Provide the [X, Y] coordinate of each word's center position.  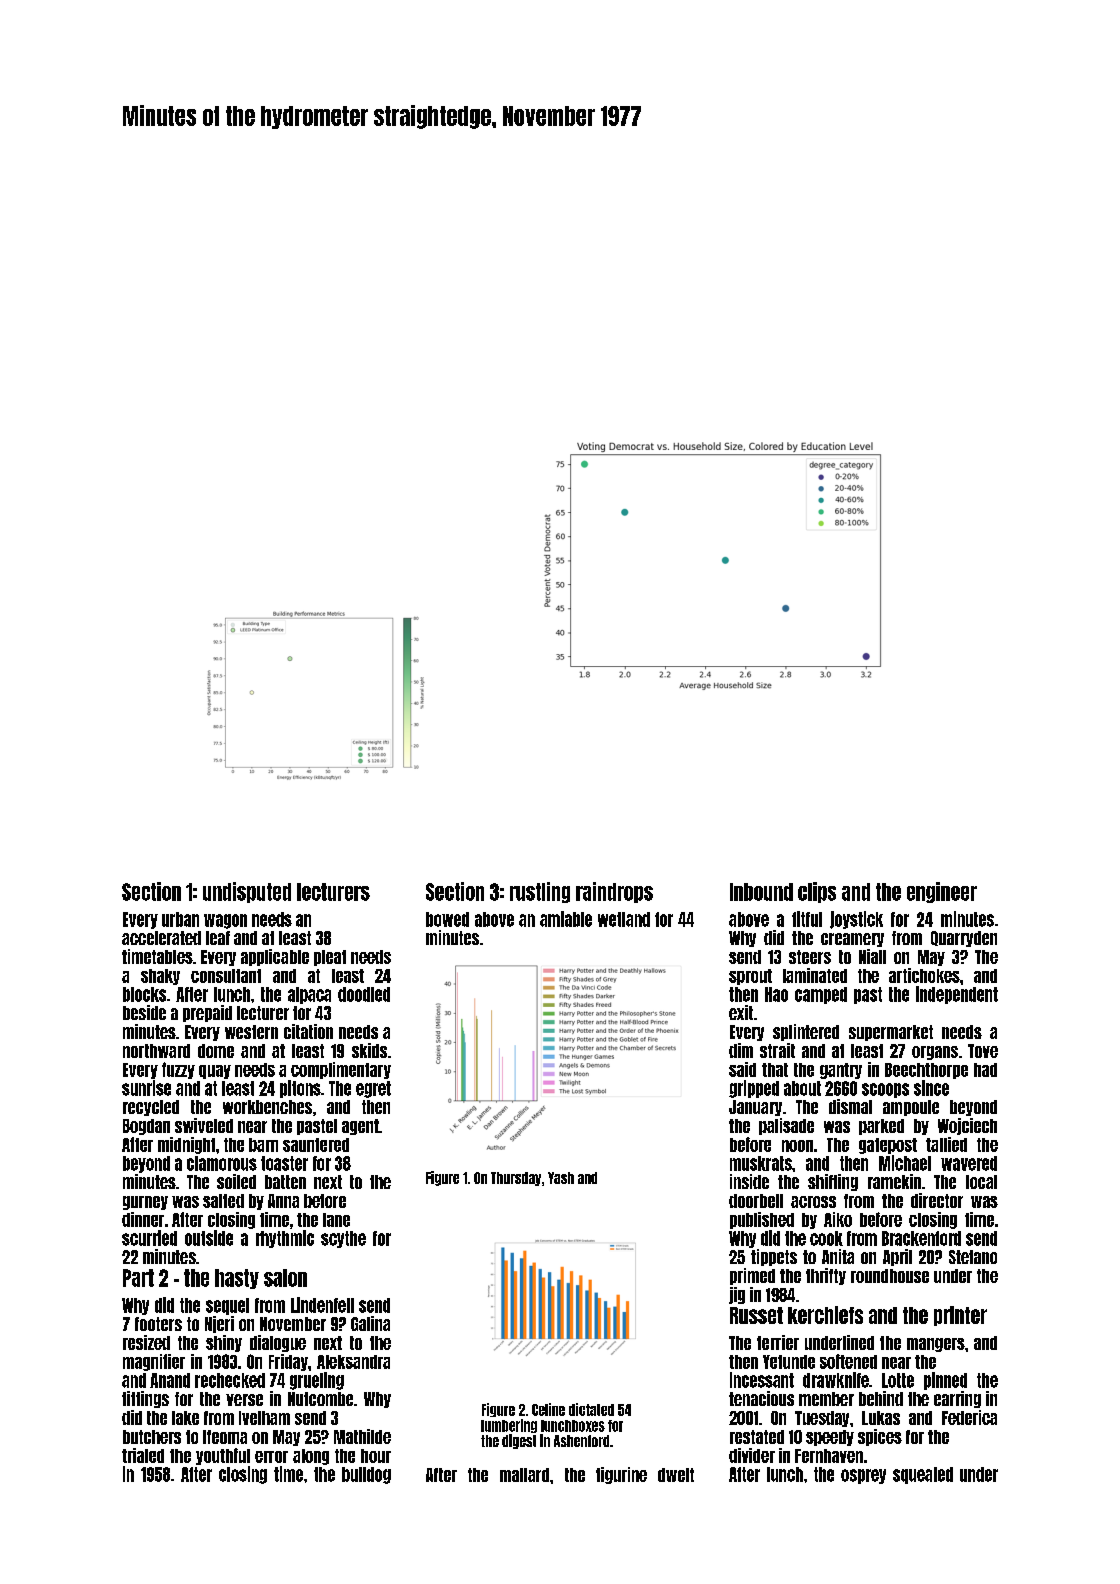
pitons [300, 1089]
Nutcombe [320, 1399]
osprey [863, 1476]
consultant [226, 976]
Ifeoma [225, 1437]
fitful [807, 919]
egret [373, 1089]
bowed [447, 919]
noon [797, 1146]
